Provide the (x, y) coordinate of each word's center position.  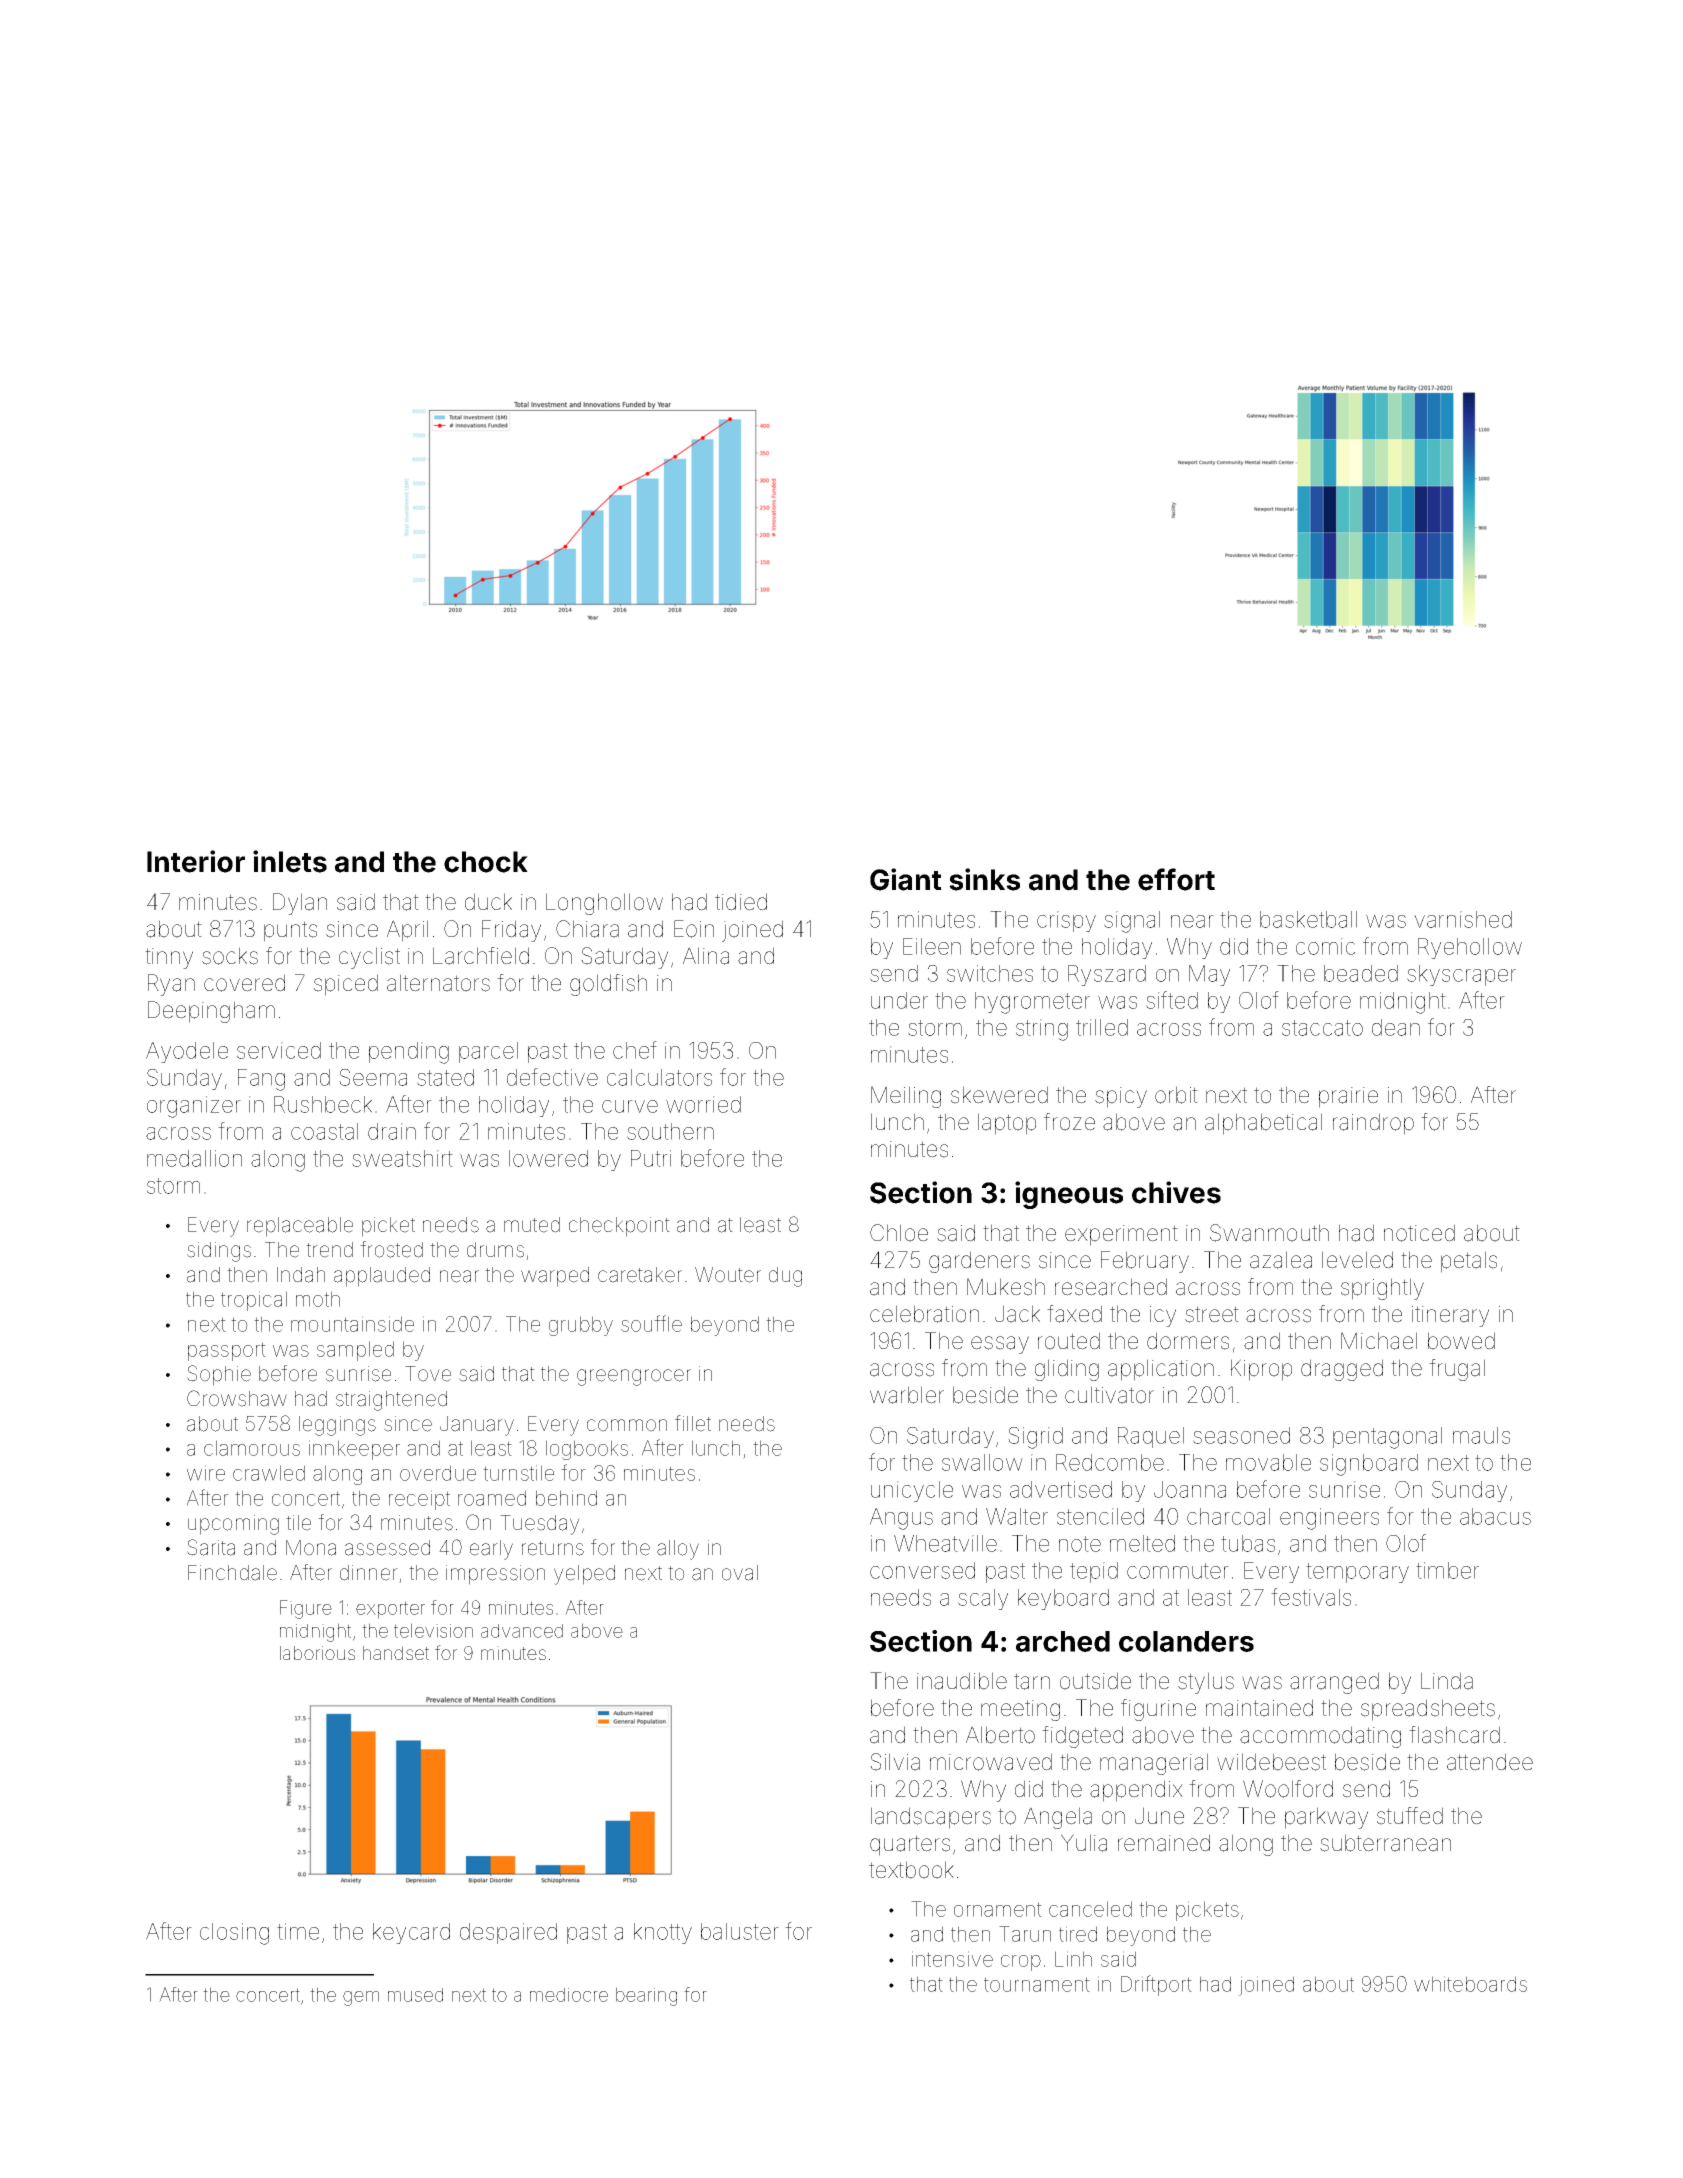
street (1212, 1314)
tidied (741, 902)
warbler (907, 1395)
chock (486, 862)
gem (361, 1998)
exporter (390, 1610)
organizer (194, 1107)
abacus (1495, 1516)
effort (1176, 879)
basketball (1308, 919)
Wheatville (945, 1543)
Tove (428, 1374)
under (899, 1000)
